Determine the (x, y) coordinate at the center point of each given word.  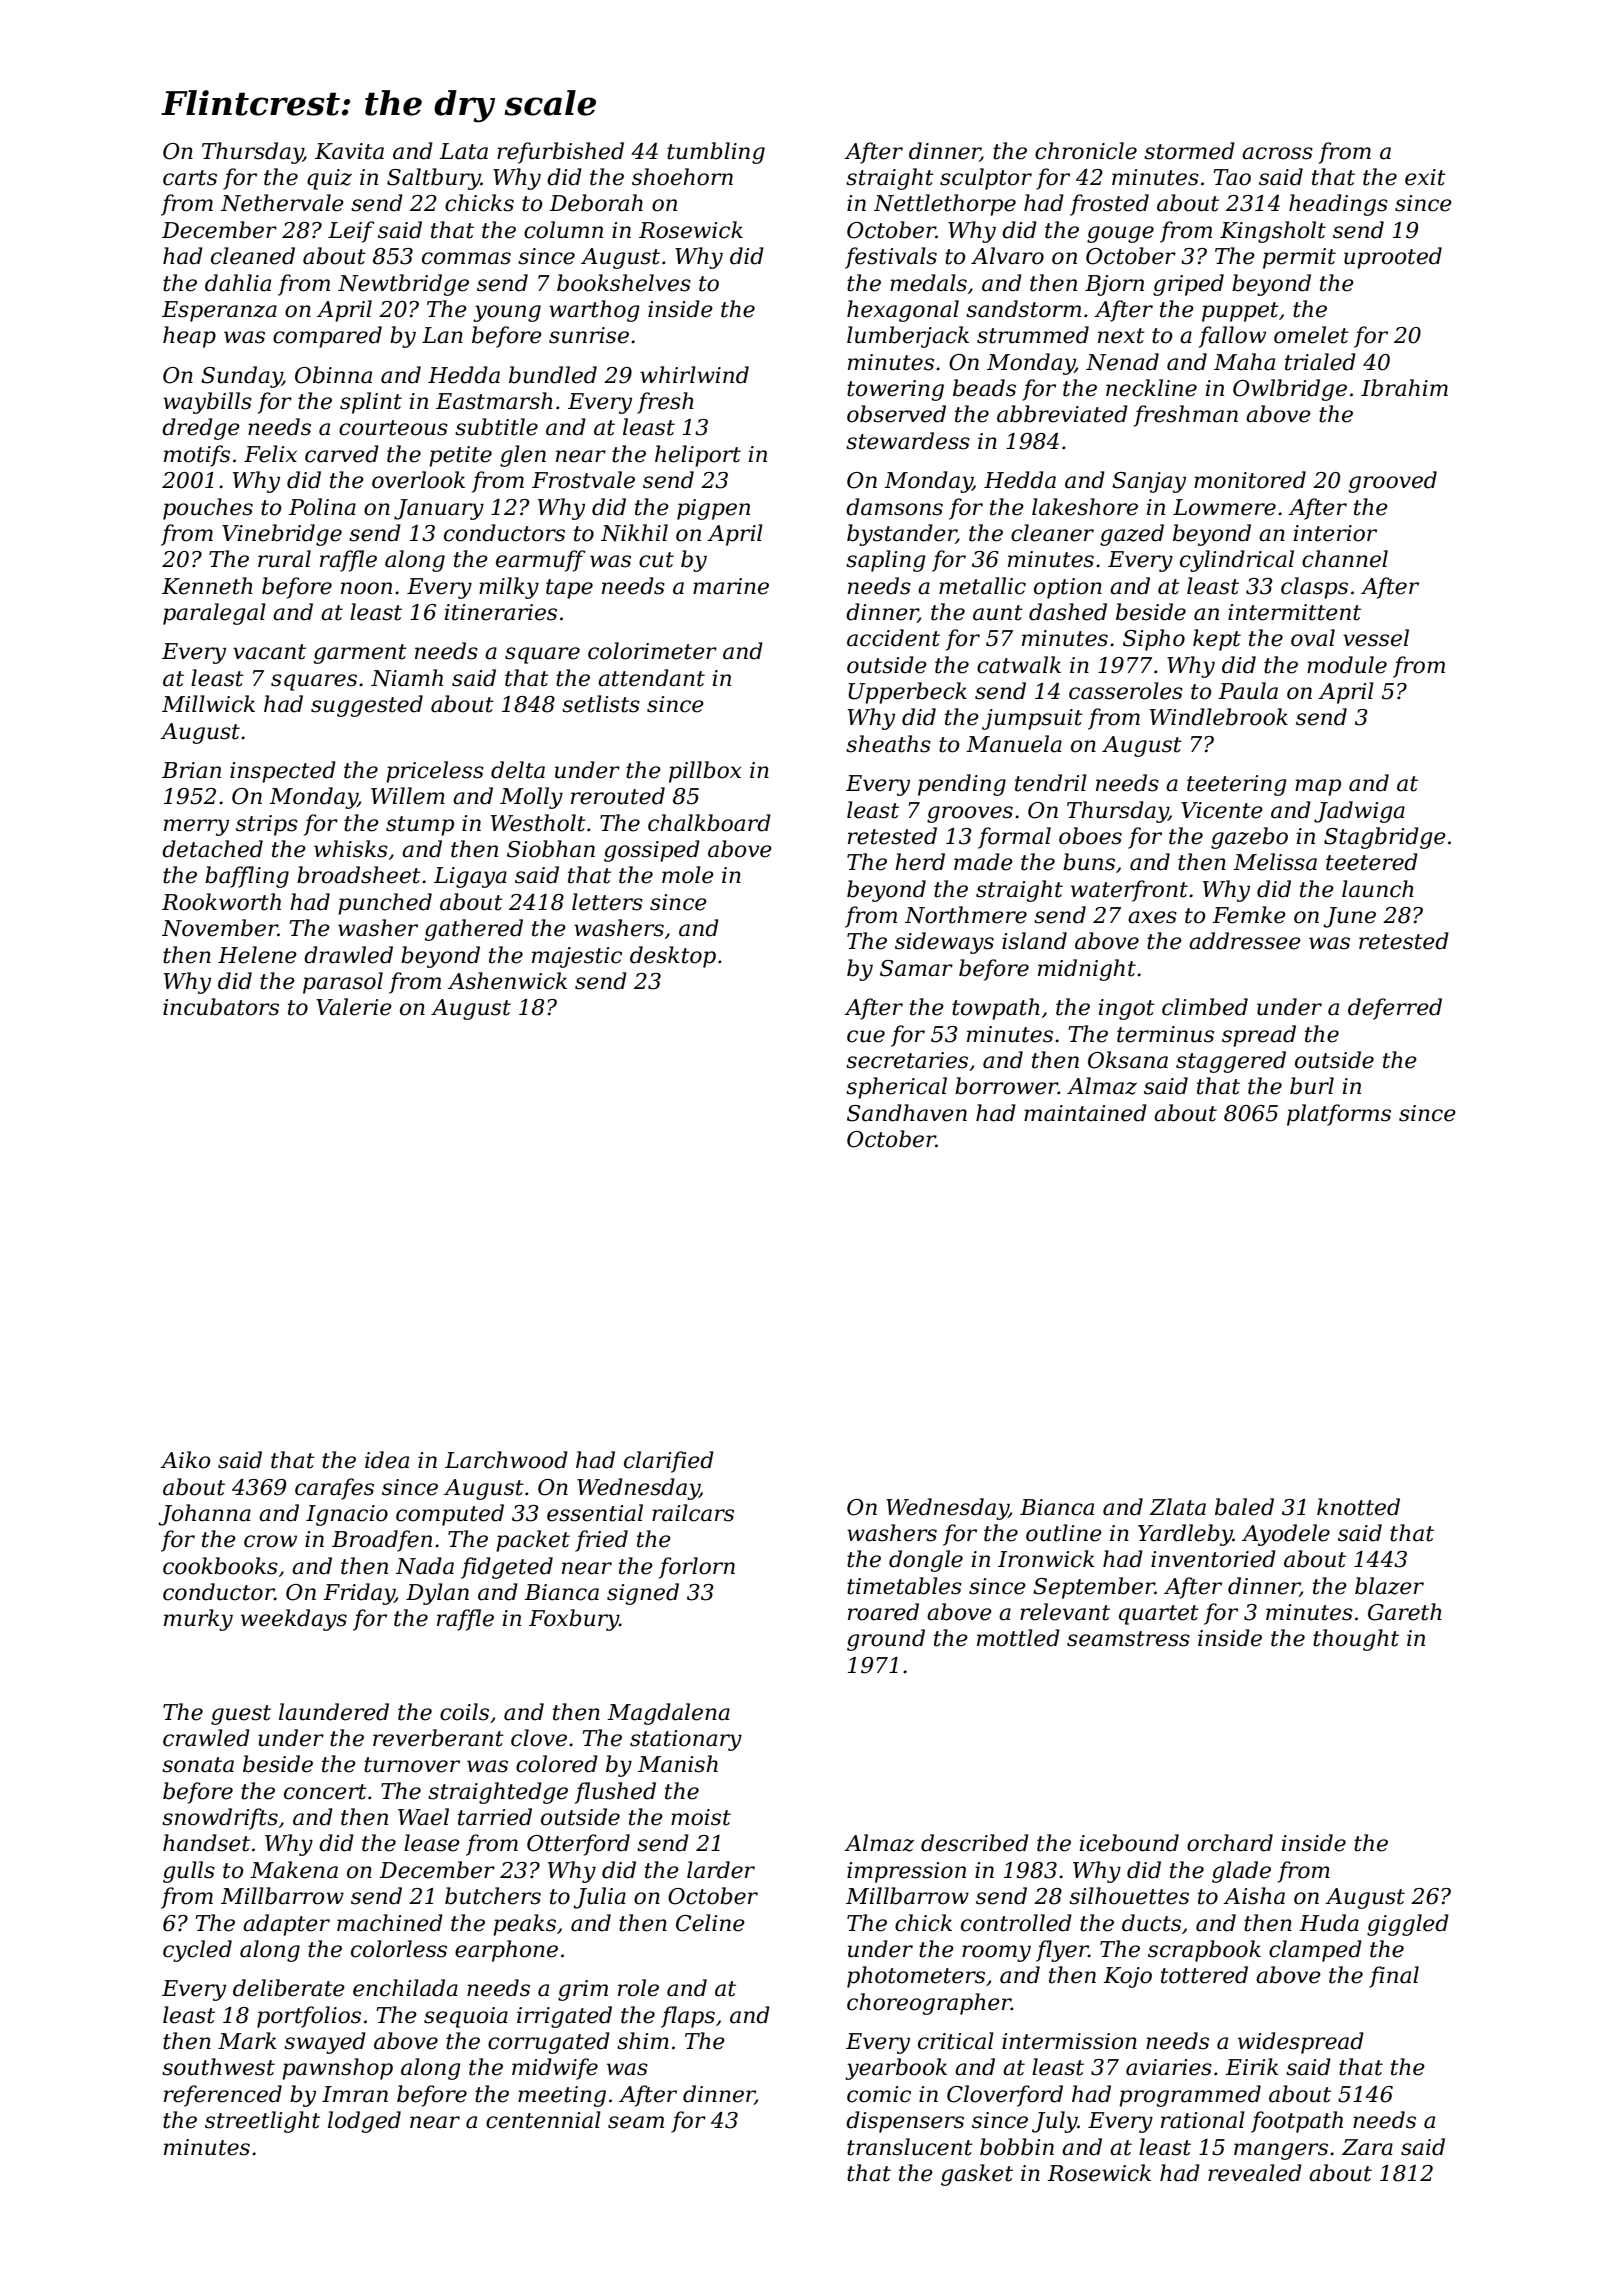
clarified (669, 1462)
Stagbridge (1385, 838)
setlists (601, 704)
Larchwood (506, 1460)
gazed (1132, 535)
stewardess (908, 441)
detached (212, 849)
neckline (1151, 388)
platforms (1339, 1115)
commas (466, 258)
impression (906, 1872)
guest (241, 1715)
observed (896, 414)
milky (509, 588)
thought (1356, 1640)
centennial (543, 2120)
